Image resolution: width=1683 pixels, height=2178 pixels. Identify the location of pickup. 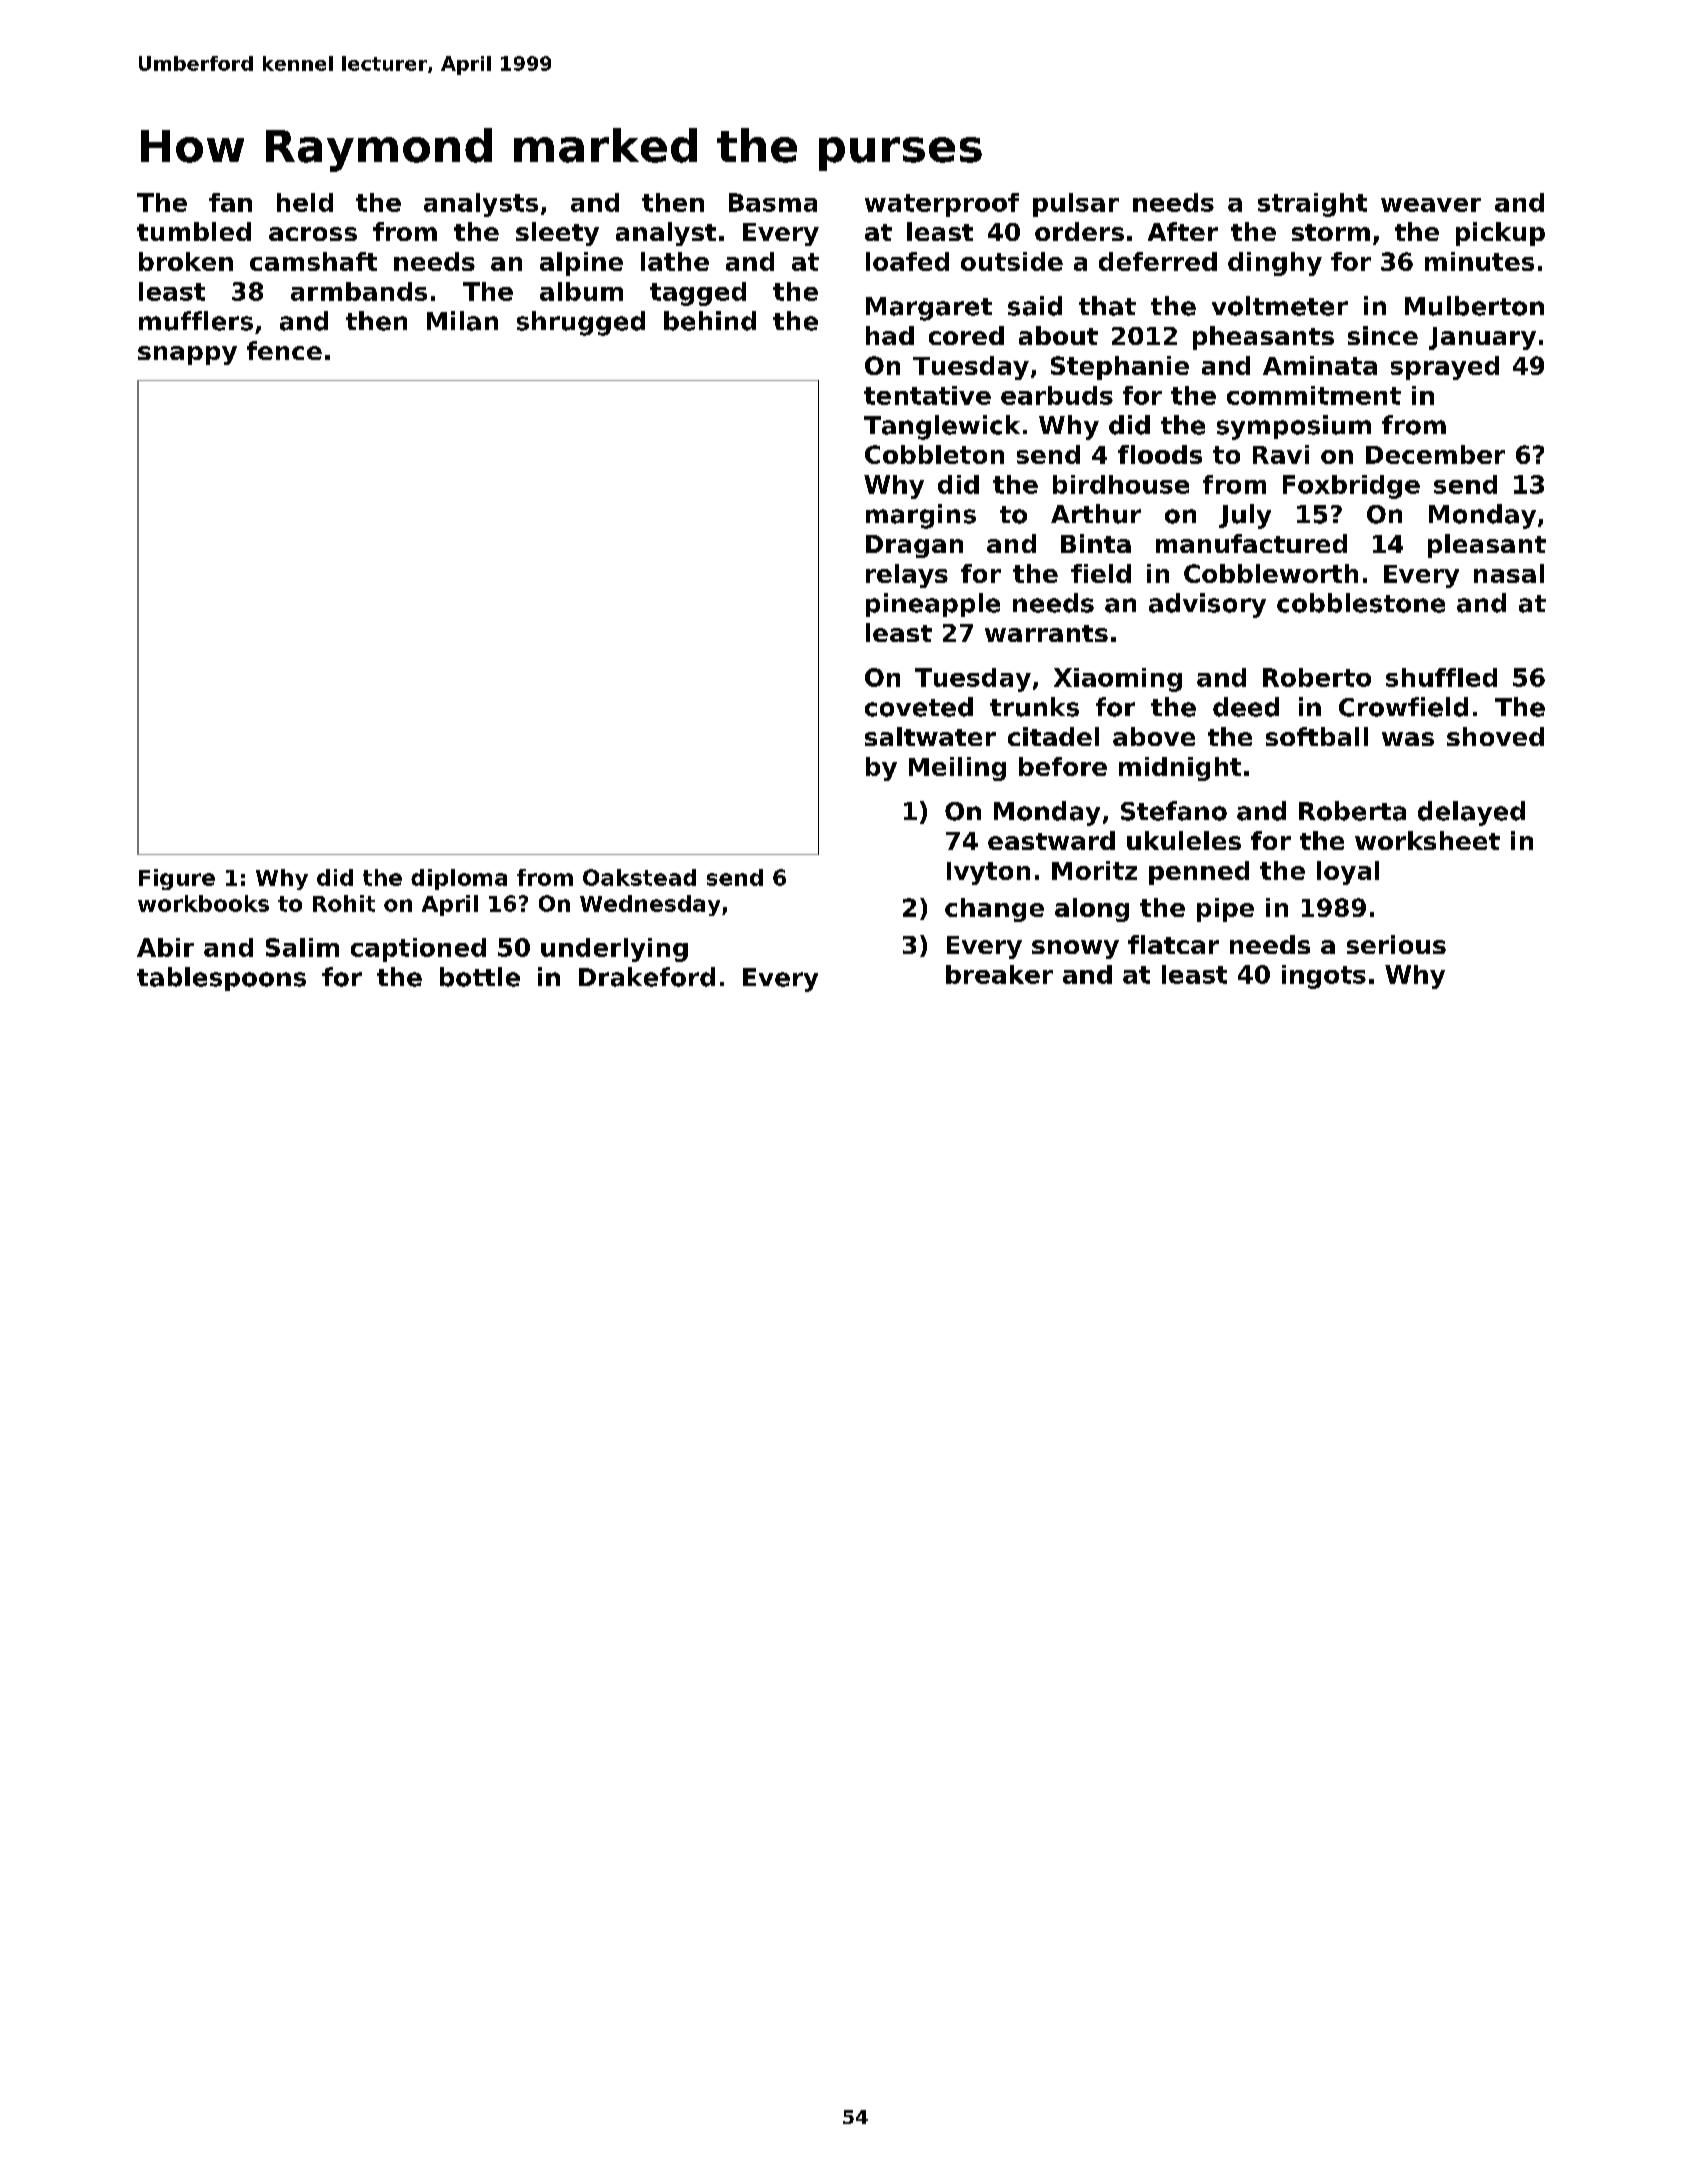
(1500, 234).
